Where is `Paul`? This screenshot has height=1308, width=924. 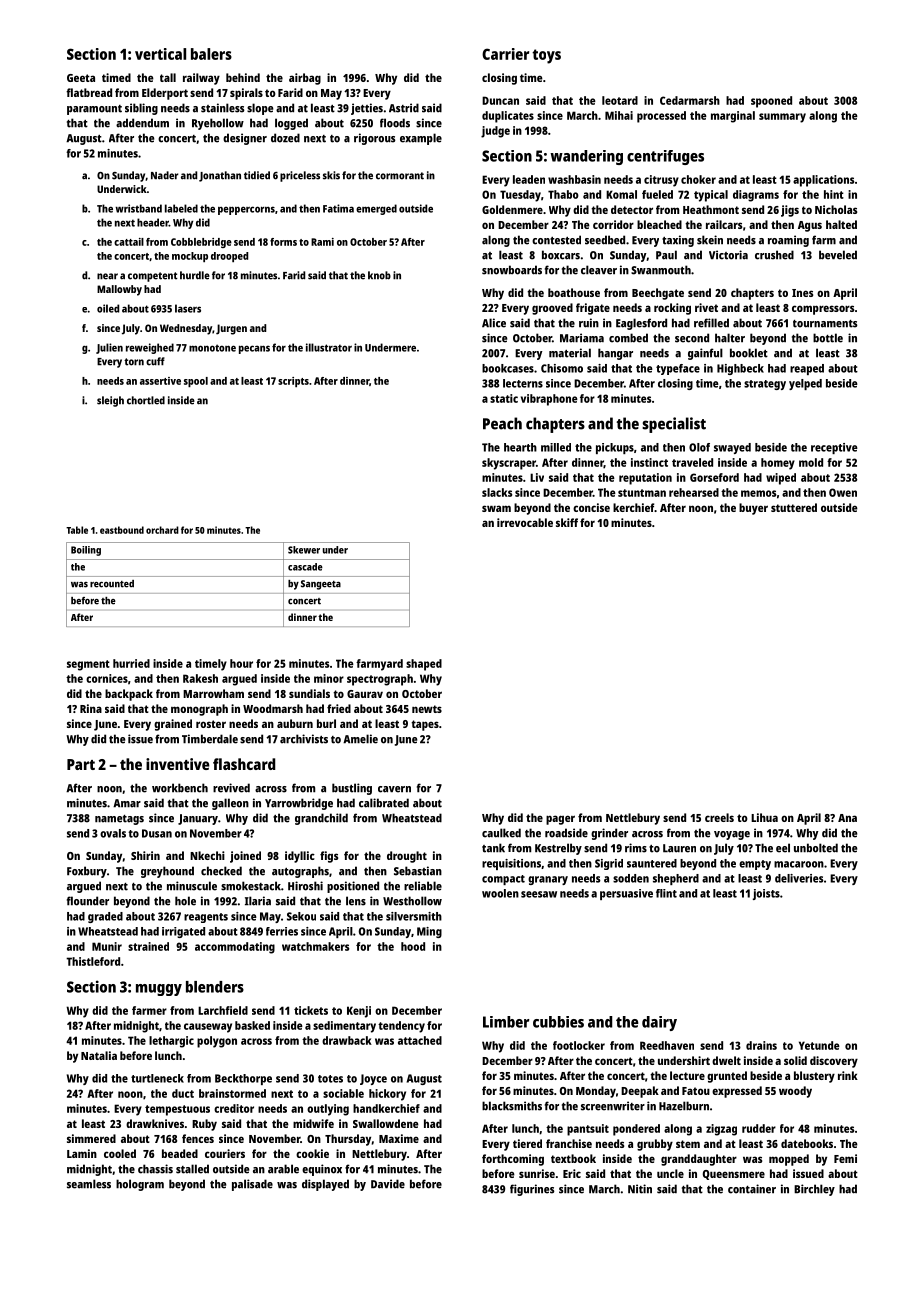
Paul is located at coordinates (666, 255).
